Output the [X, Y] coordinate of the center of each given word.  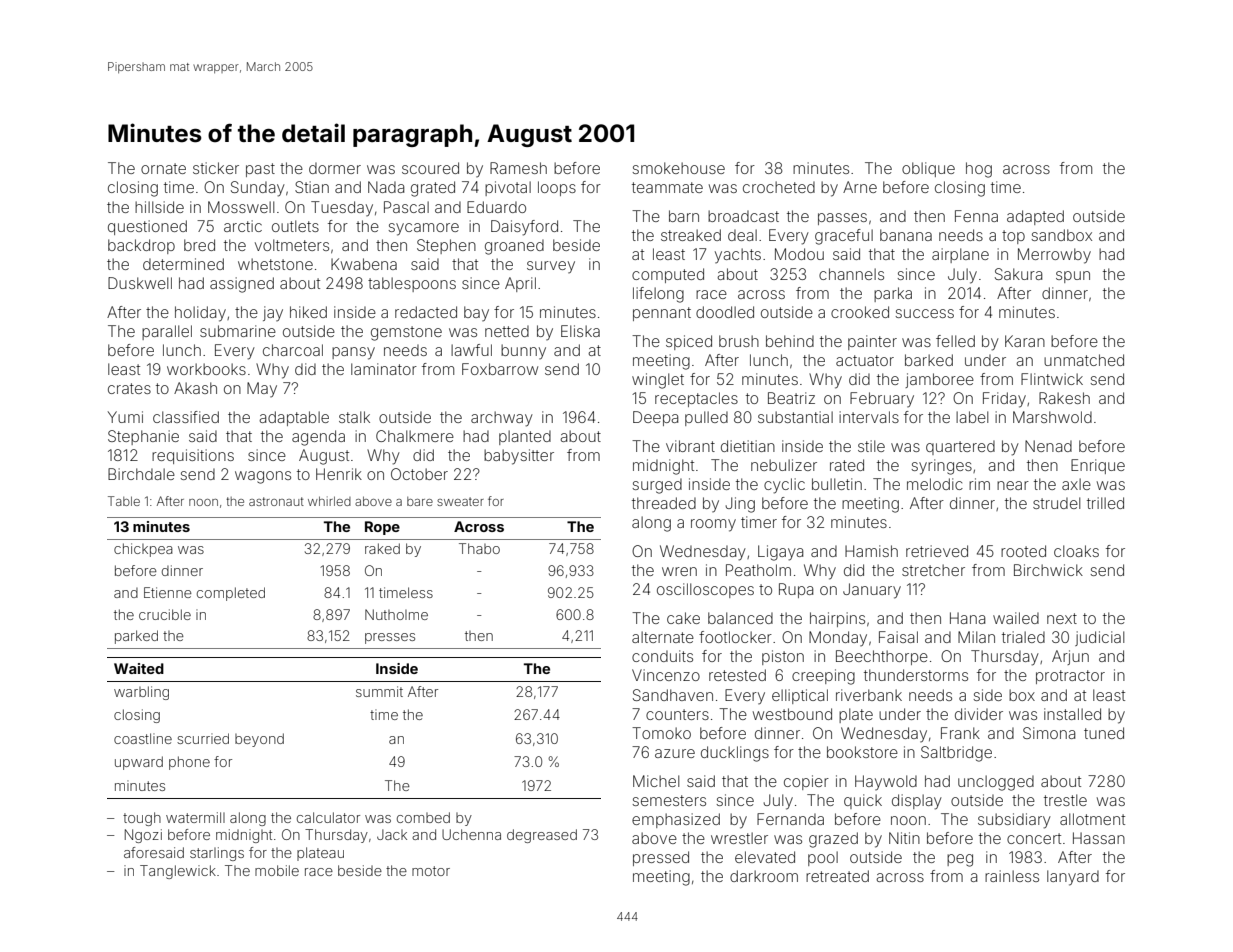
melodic [935, 484]
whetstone [275, 264]
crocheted [779, 187]
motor [431, 871]
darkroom [764, 876]
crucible [165, 614]
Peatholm [758, 570]
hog [979, 170]
